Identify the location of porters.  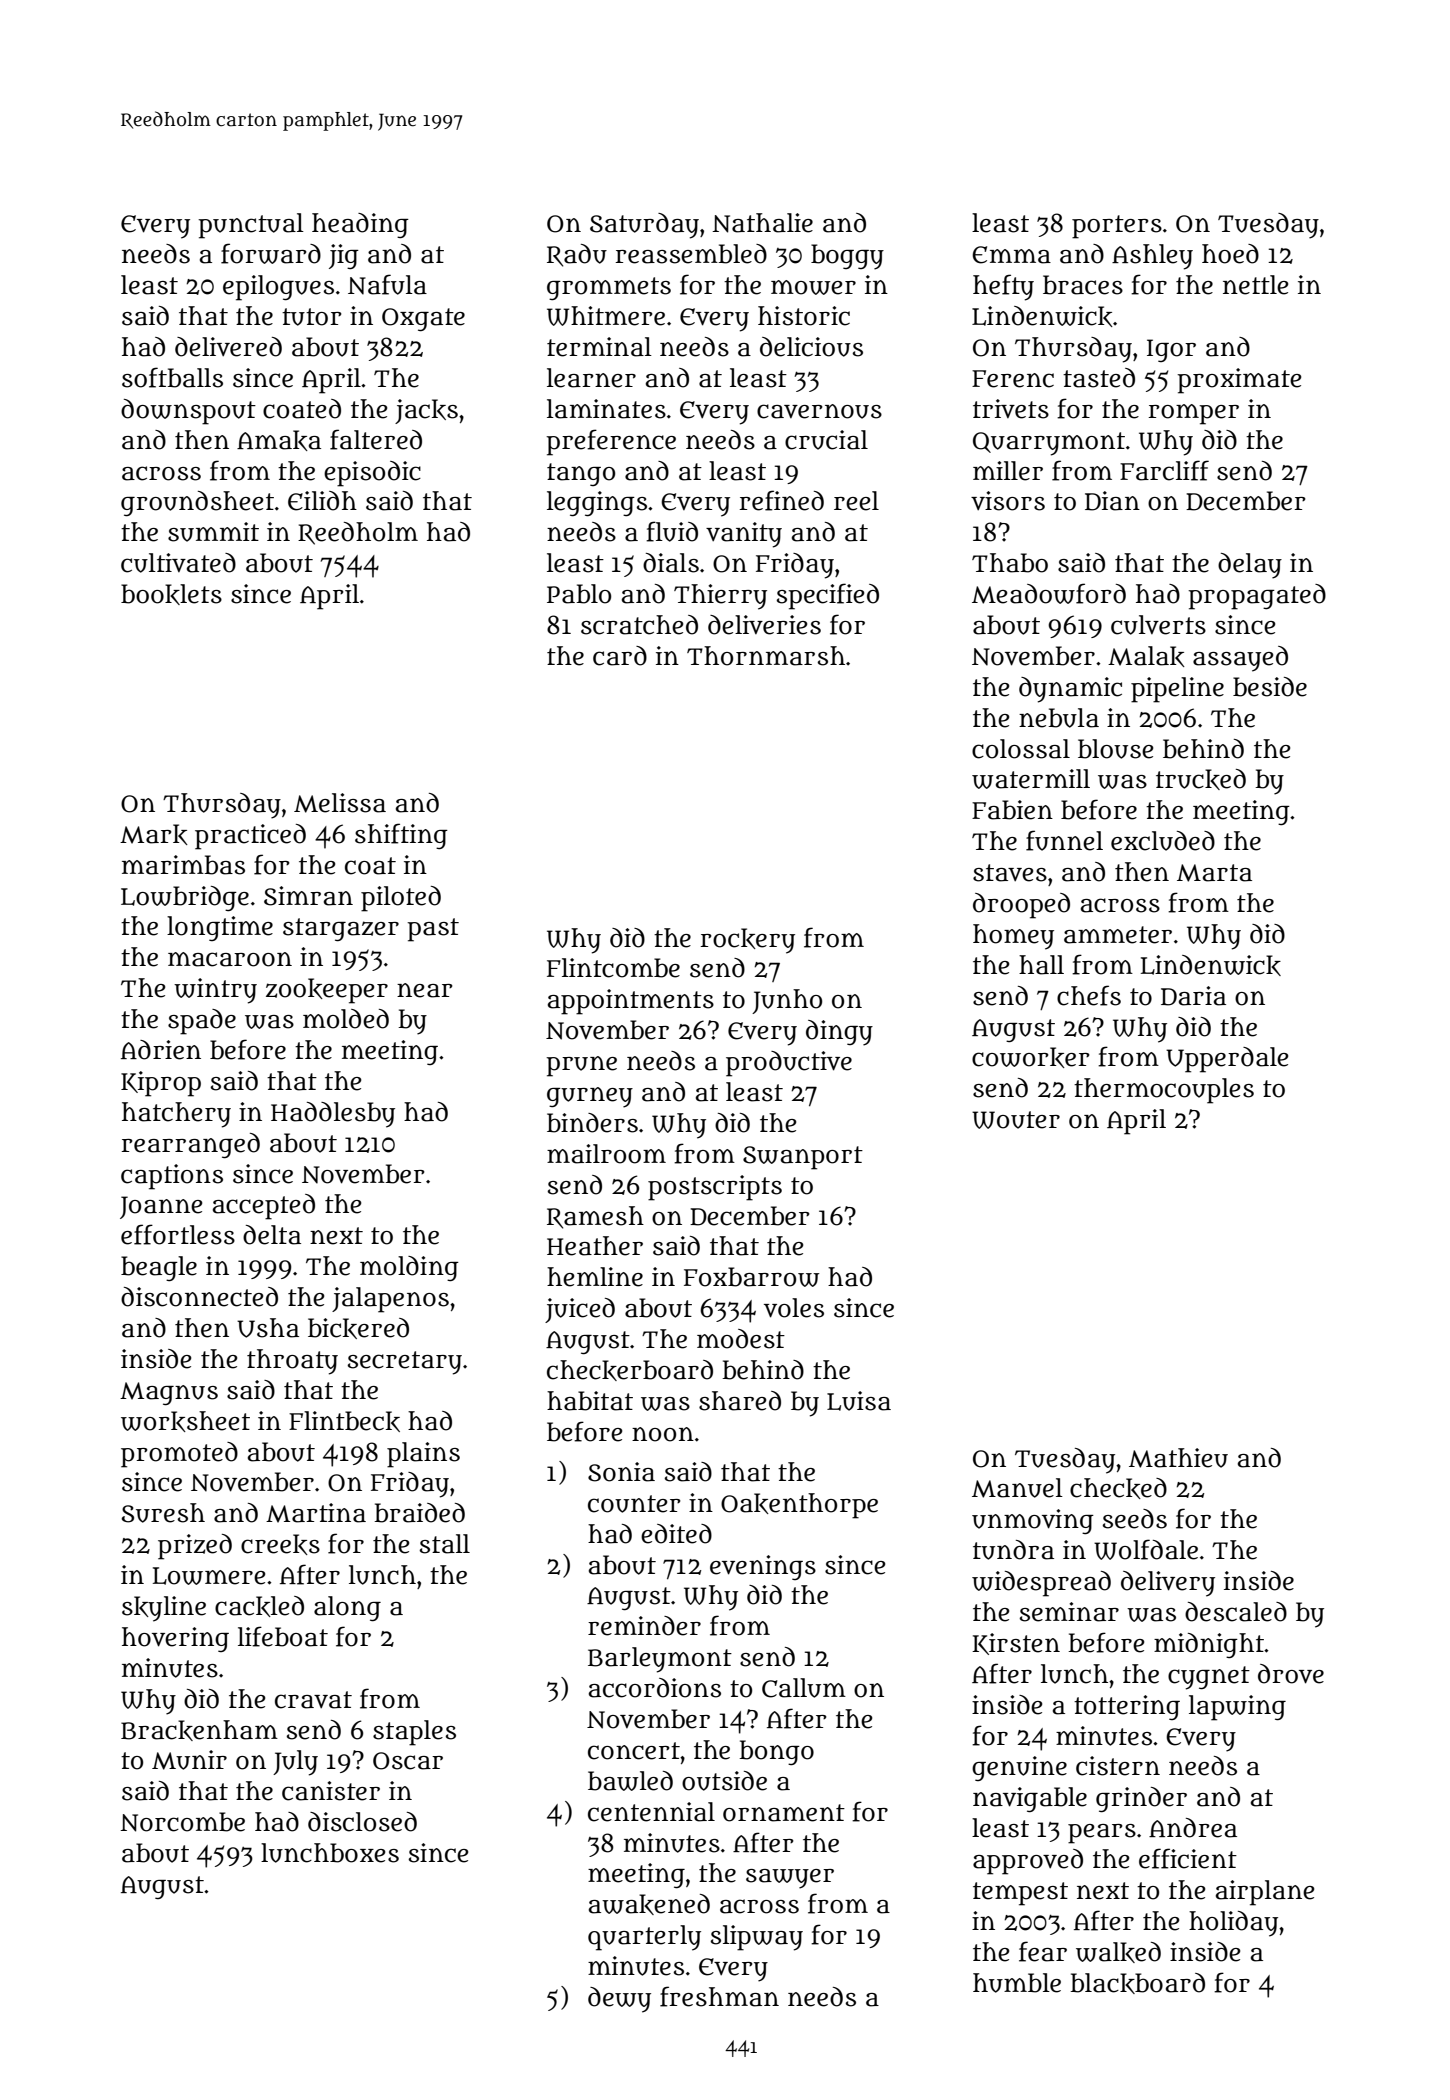
(1117, 227).
